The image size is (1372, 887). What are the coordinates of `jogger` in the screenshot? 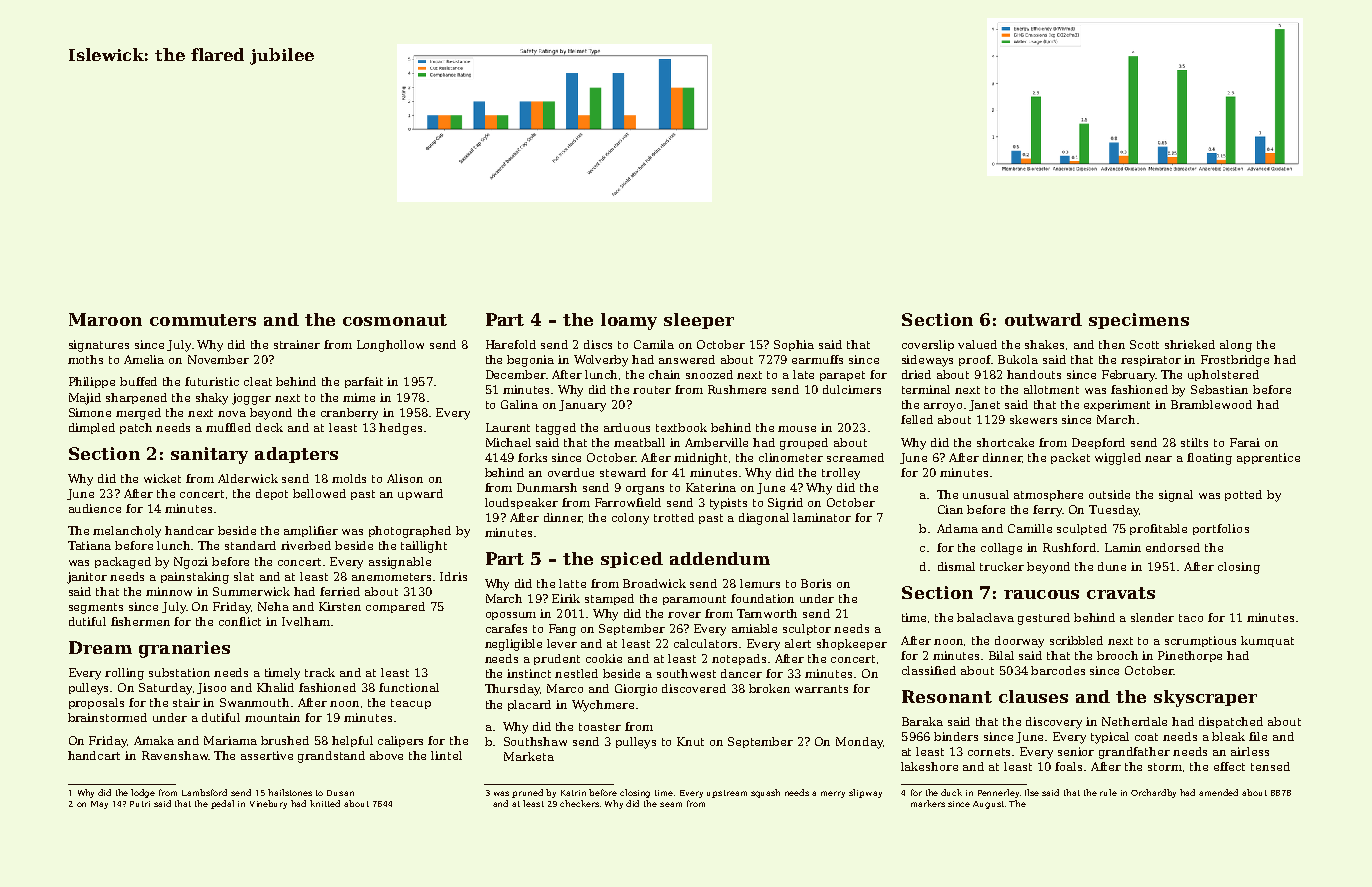 It's located at (251, 399).
